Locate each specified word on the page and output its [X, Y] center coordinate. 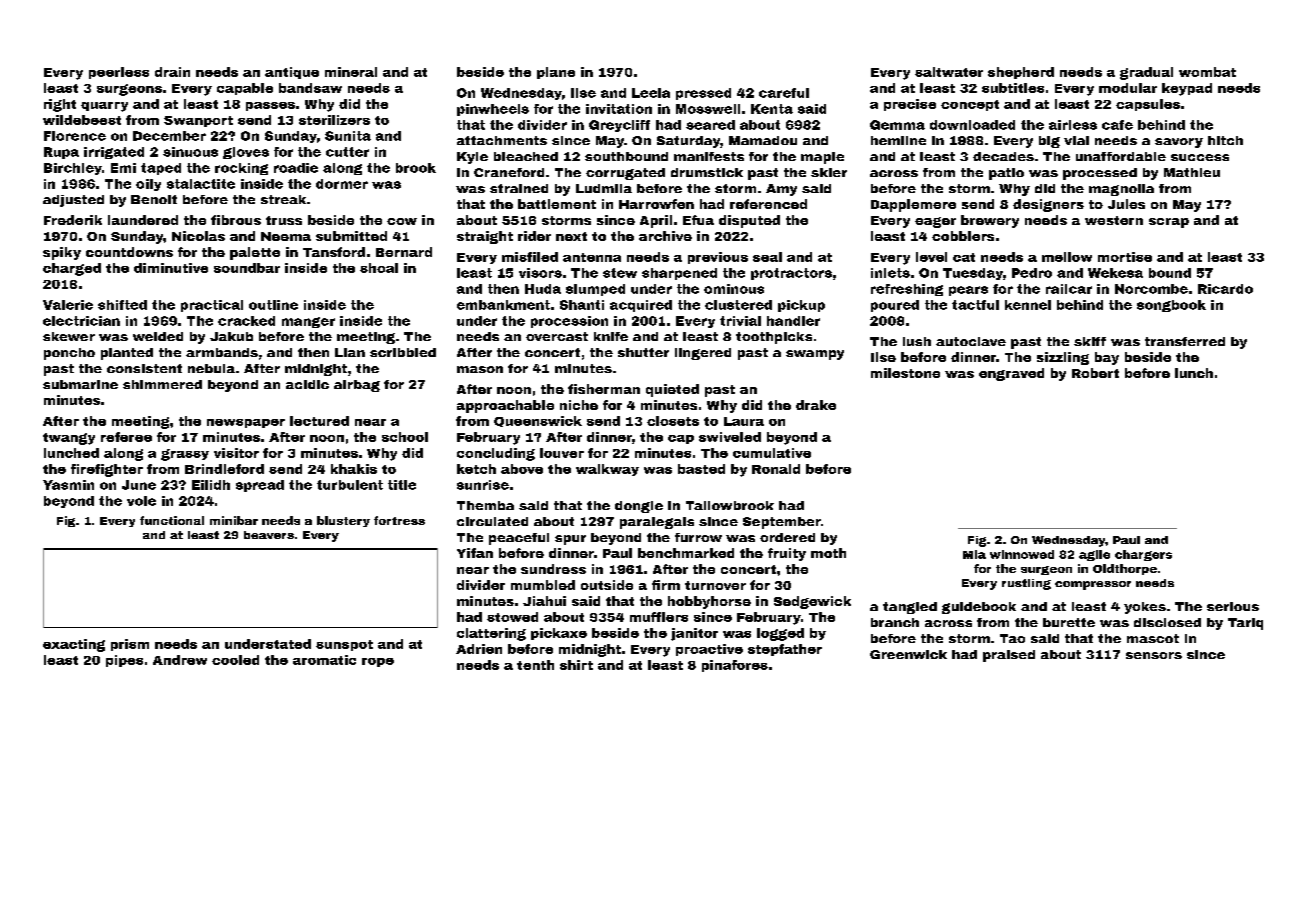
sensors [1154, 655]
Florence [75, 136]
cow [402, 221]
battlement [557, 204]
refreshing [907, 290]
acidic [307, 384]
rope [378, 662]
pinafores [735, 666]
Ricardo [1225, 289]
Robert [1095, 373]
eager [935, 222]
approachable [505, 406]
